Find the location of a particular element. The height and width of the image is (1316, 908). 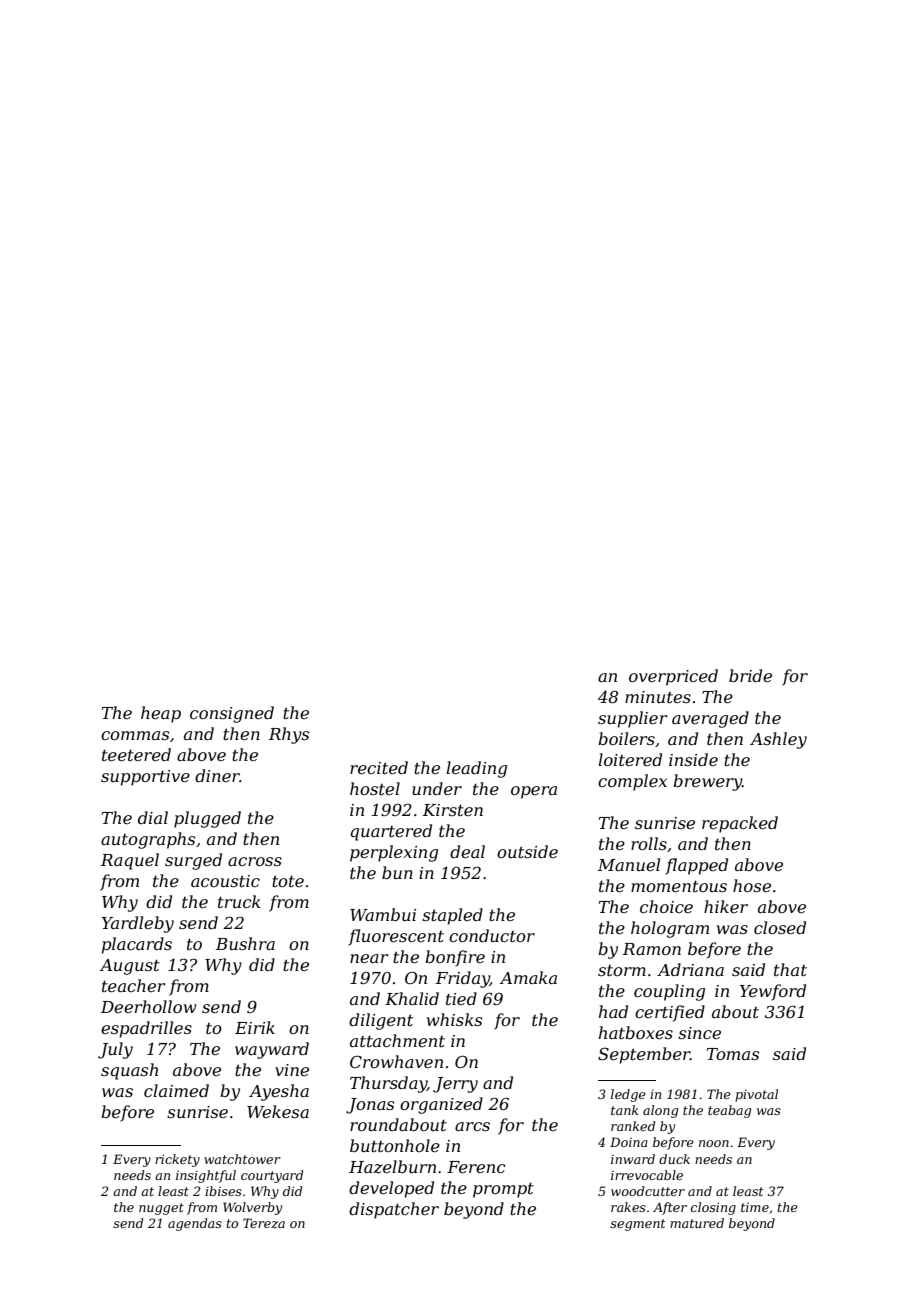

inside is located at coordinates (693, 759).
